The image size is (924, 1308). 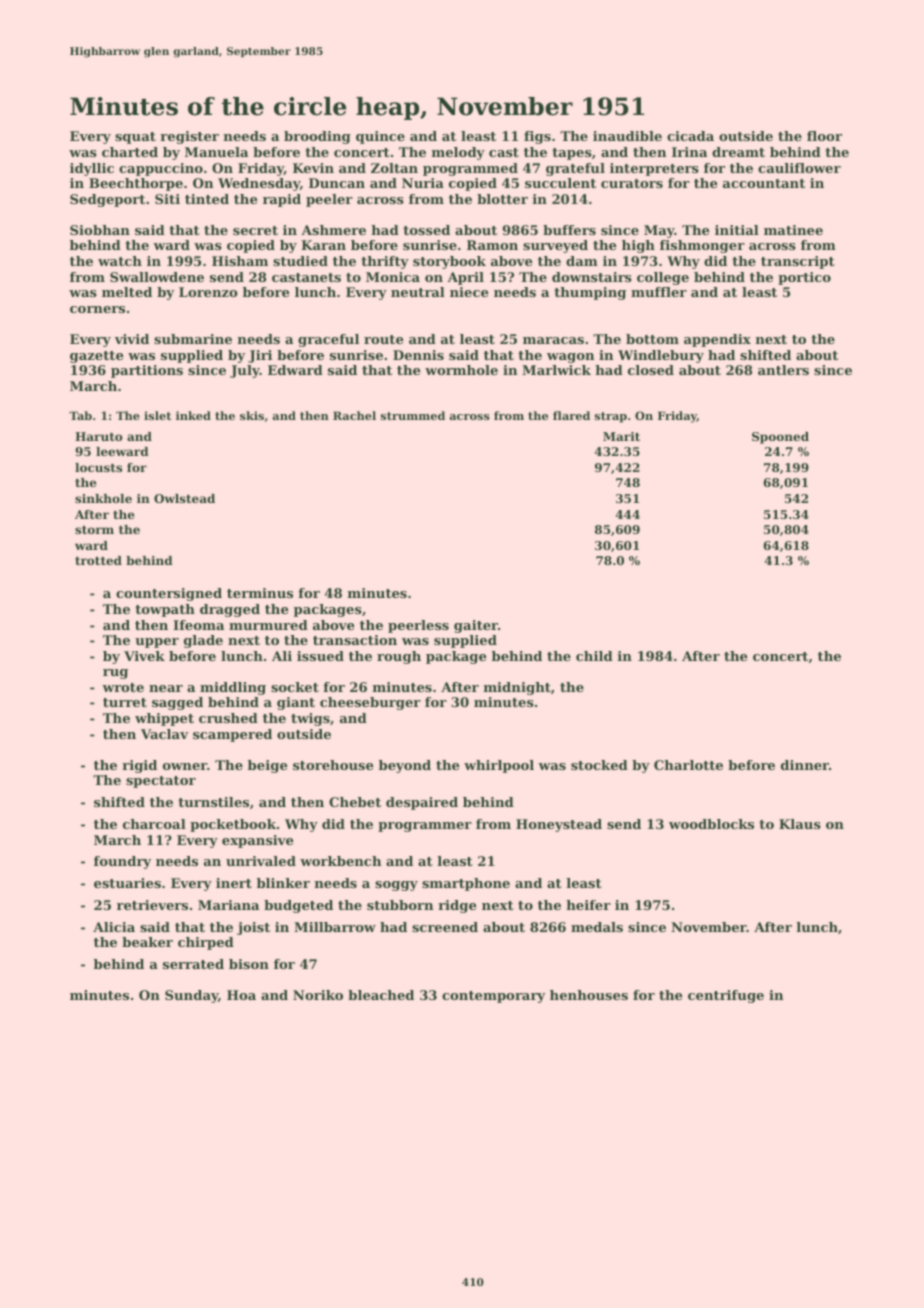 What do you see at coordinates (621, 436) in the screenshot?
I see `Marit` at bounding box center [621, 436].
